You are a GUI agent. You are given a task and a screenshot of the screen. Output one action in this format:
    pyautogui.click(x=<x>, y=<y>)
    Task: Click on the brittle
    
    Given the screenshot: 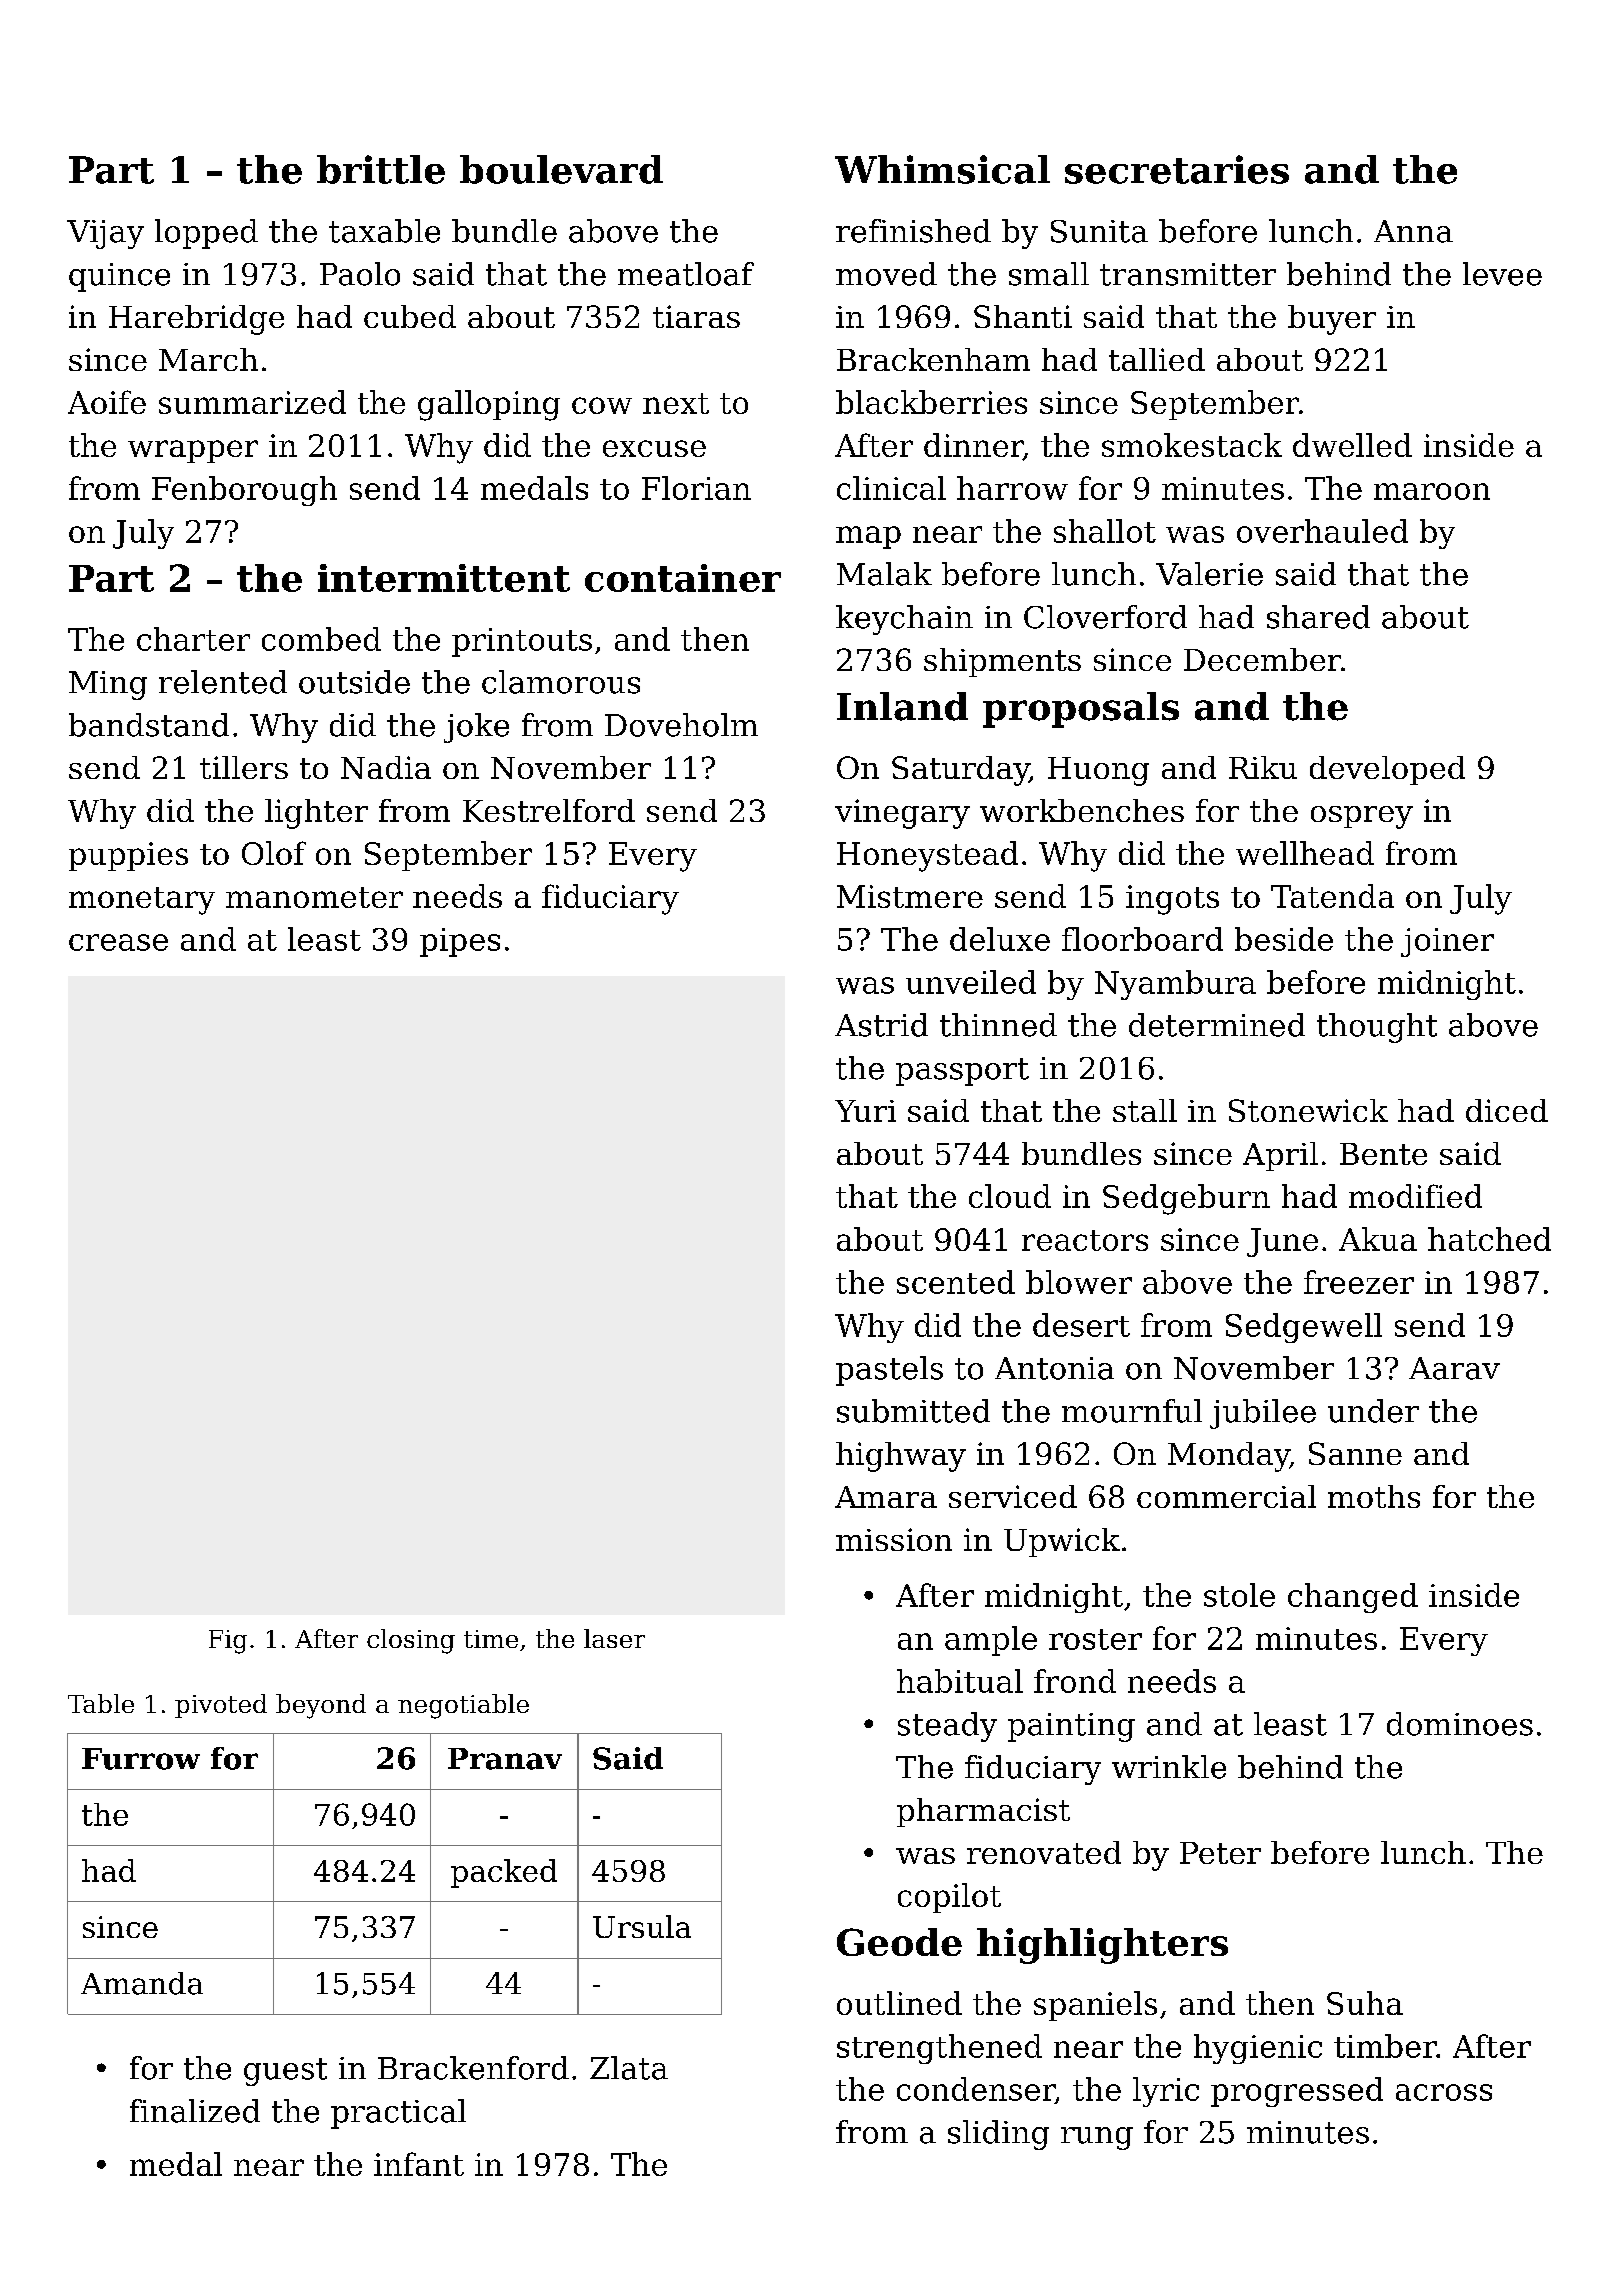 What is the action you would take?
    pyautogui.click(x=381, y=169)
